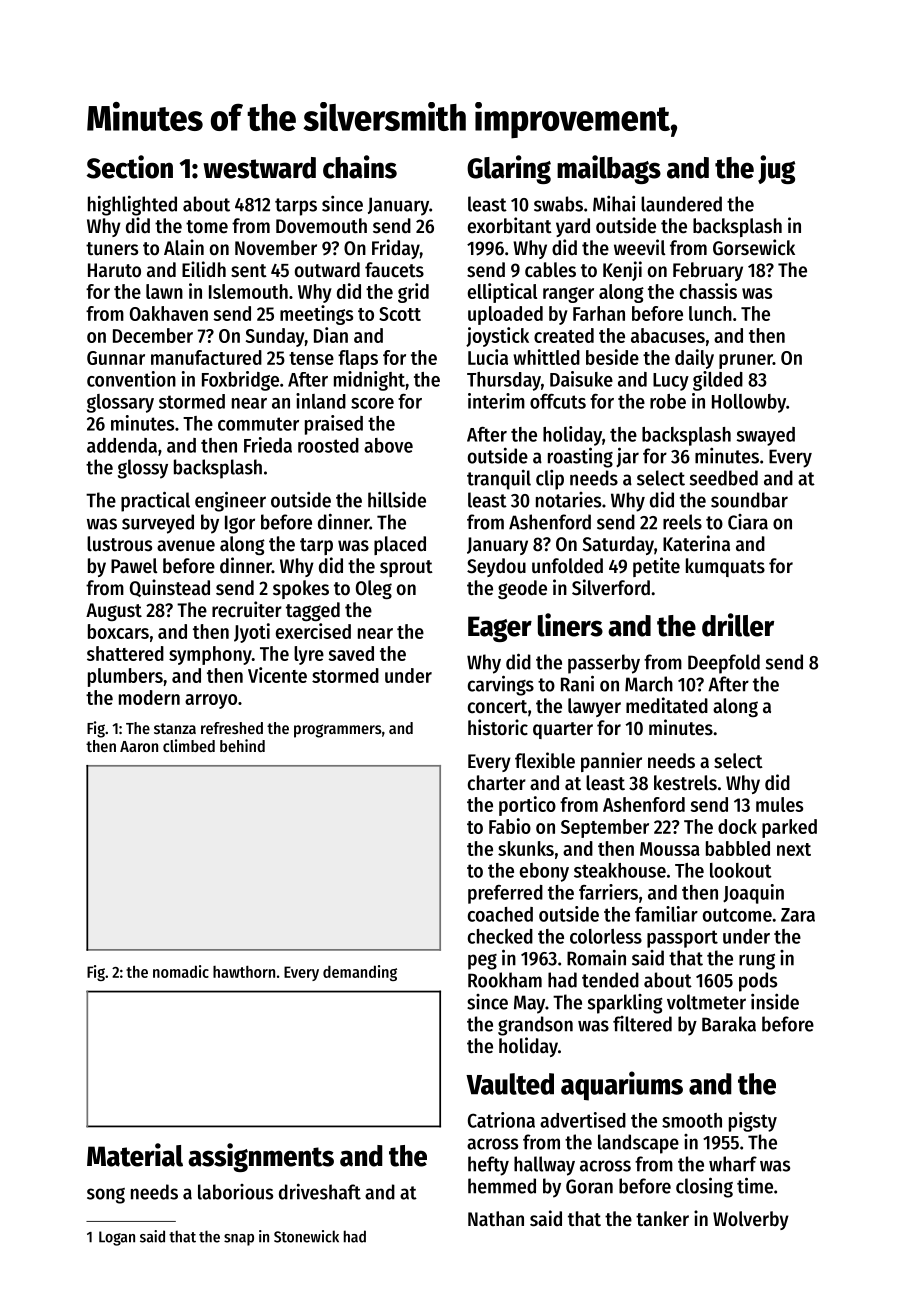 This screenshot has height=1316, width=908. Describe the element at coordinates (640, 247) in the screenshot. I see `weevil` at that location.
